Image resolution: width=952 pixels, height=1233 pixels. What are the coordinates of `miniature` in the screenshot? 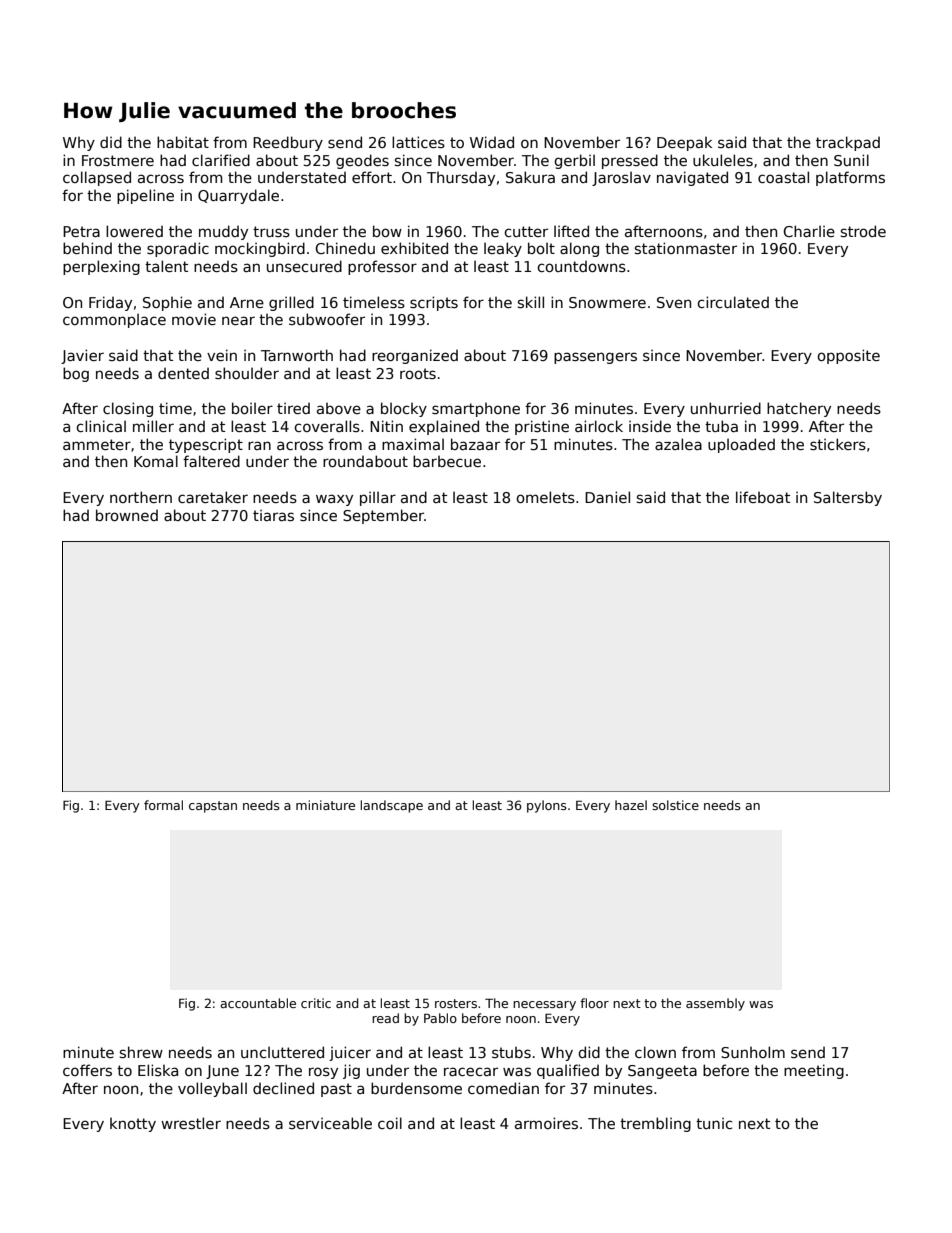 It's located at (325, 805).
